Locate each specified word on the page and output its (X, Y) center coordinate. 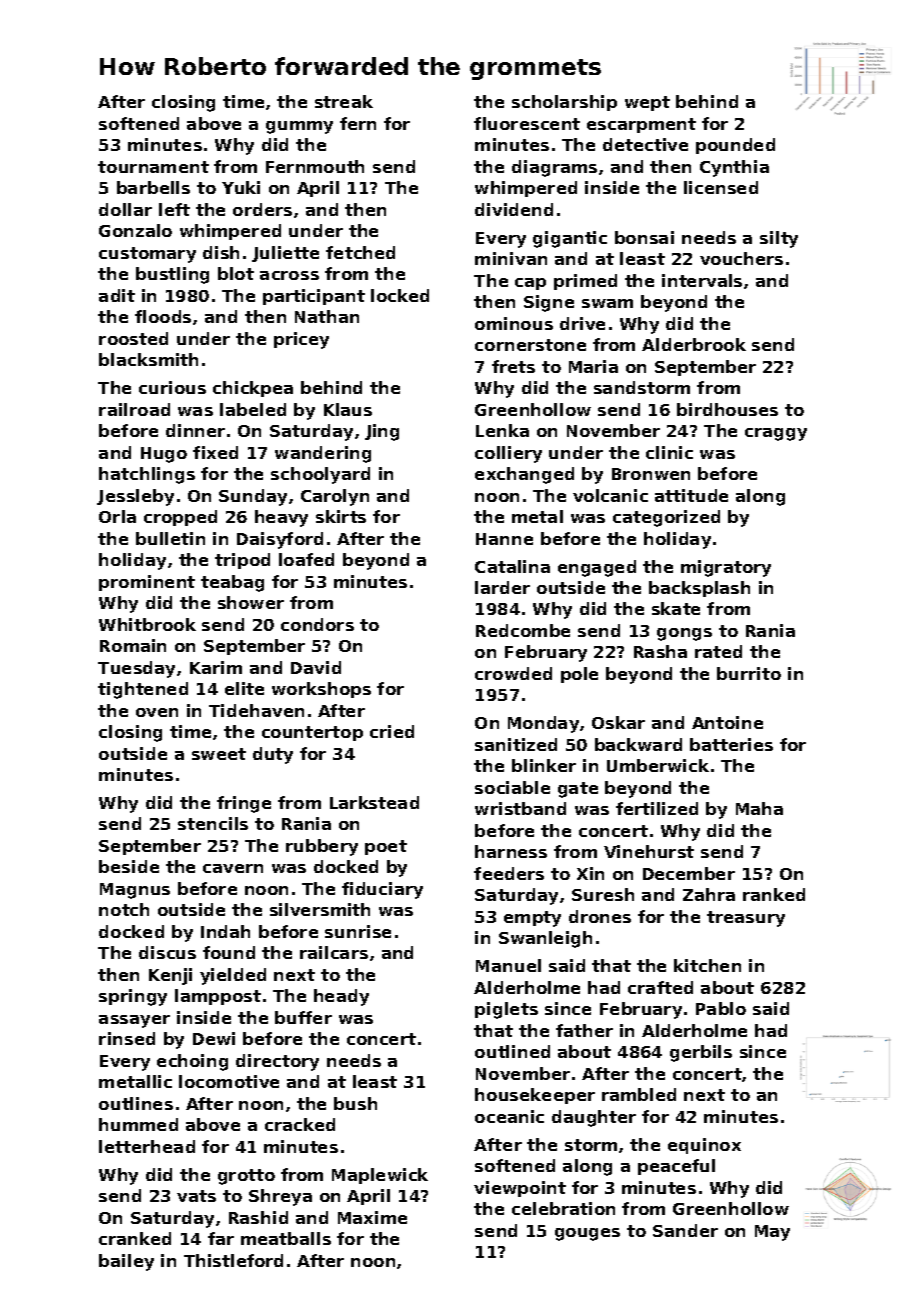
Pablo (721, 1008)
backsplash (699, 589)
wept (647, 103)
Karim (216, 667)
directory (277, 1062)
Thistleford (233, 1260)
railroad (134, 409)
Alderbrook (694, 344)
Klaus (348, 409)
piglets (506, 1010)
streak (344, 101)
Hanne (504, 539)
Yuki (241, 187)
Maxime (372, 1217)
